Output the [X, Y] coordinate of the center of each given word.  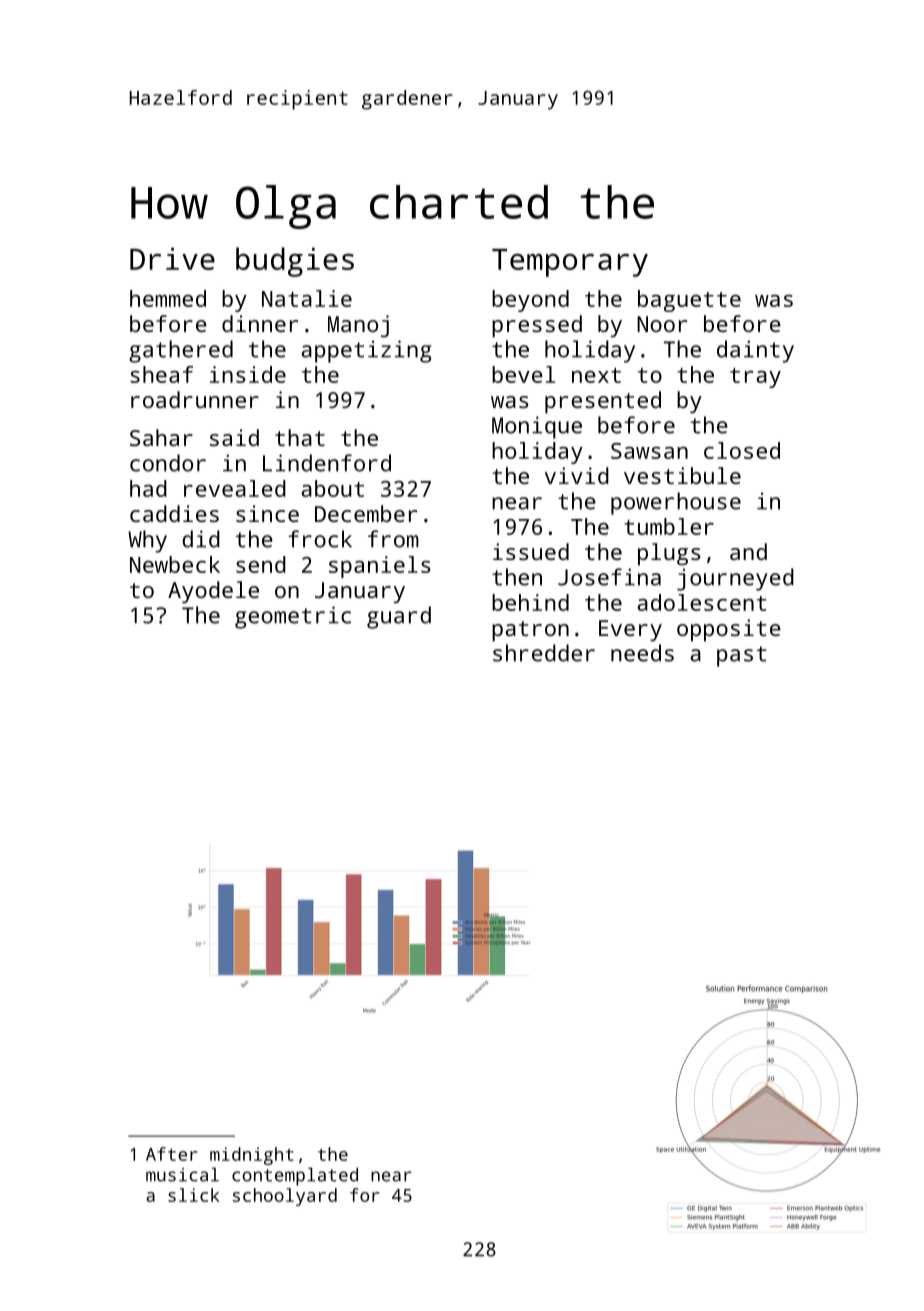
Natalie [307, 298]
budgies [295, 262]
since [267, 513]
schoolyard [285, 1197]
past [742, 656]
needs [642, 653]
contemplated [295, 1176]
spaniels [379, 567]
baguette [689, 301]
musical [182, 1174]
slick [193, 1195]
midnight [252, 1156]
